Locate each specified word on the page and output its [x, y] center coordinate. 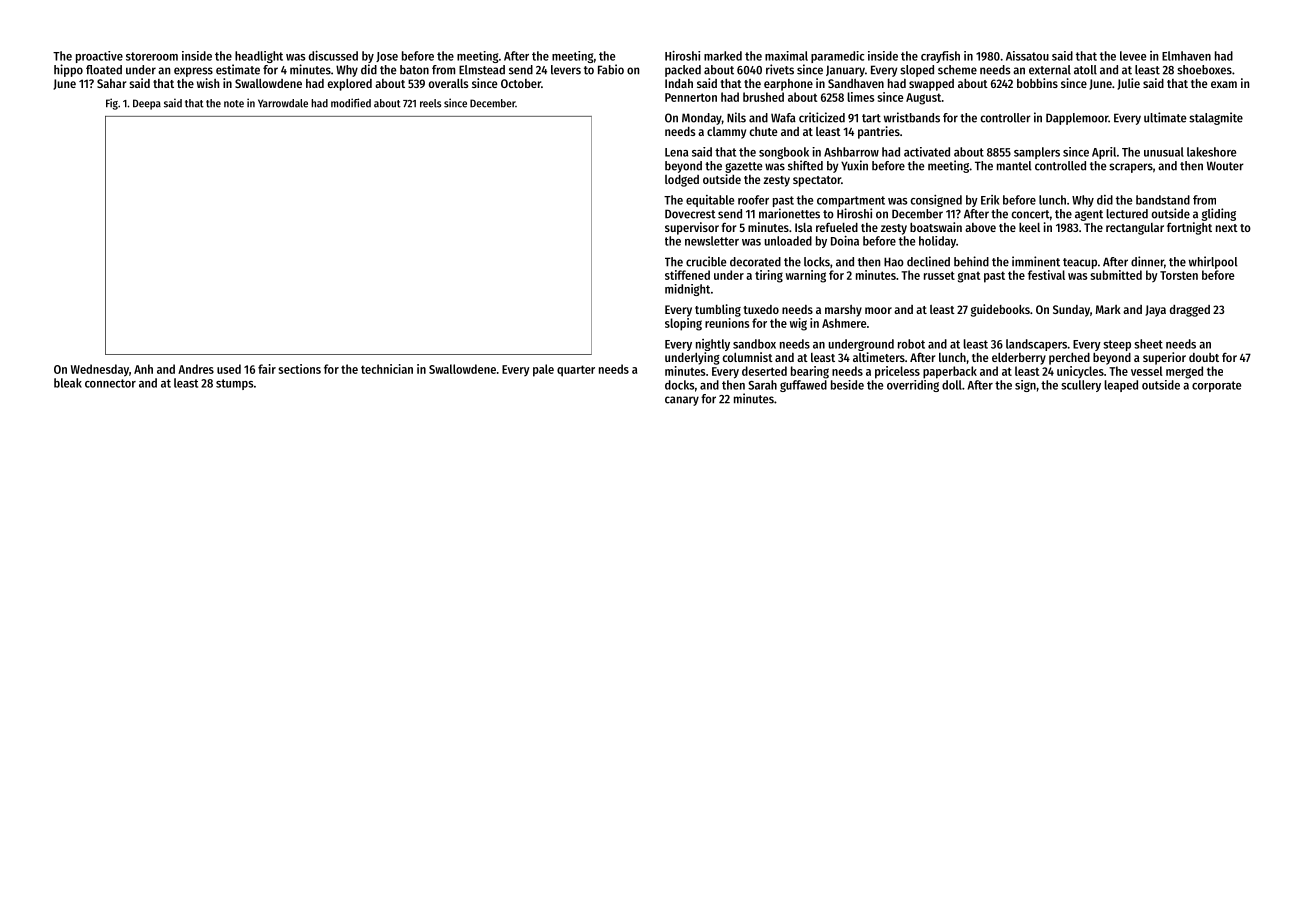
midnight [687, 290]
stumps [235, 384]
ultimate [1165, 117]
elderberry [1019, 358]
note [234, 104]
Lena [677, 152]
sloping [683, 324]
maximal [786, 56]
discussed [333, 55]
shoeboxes [1204, 70]
